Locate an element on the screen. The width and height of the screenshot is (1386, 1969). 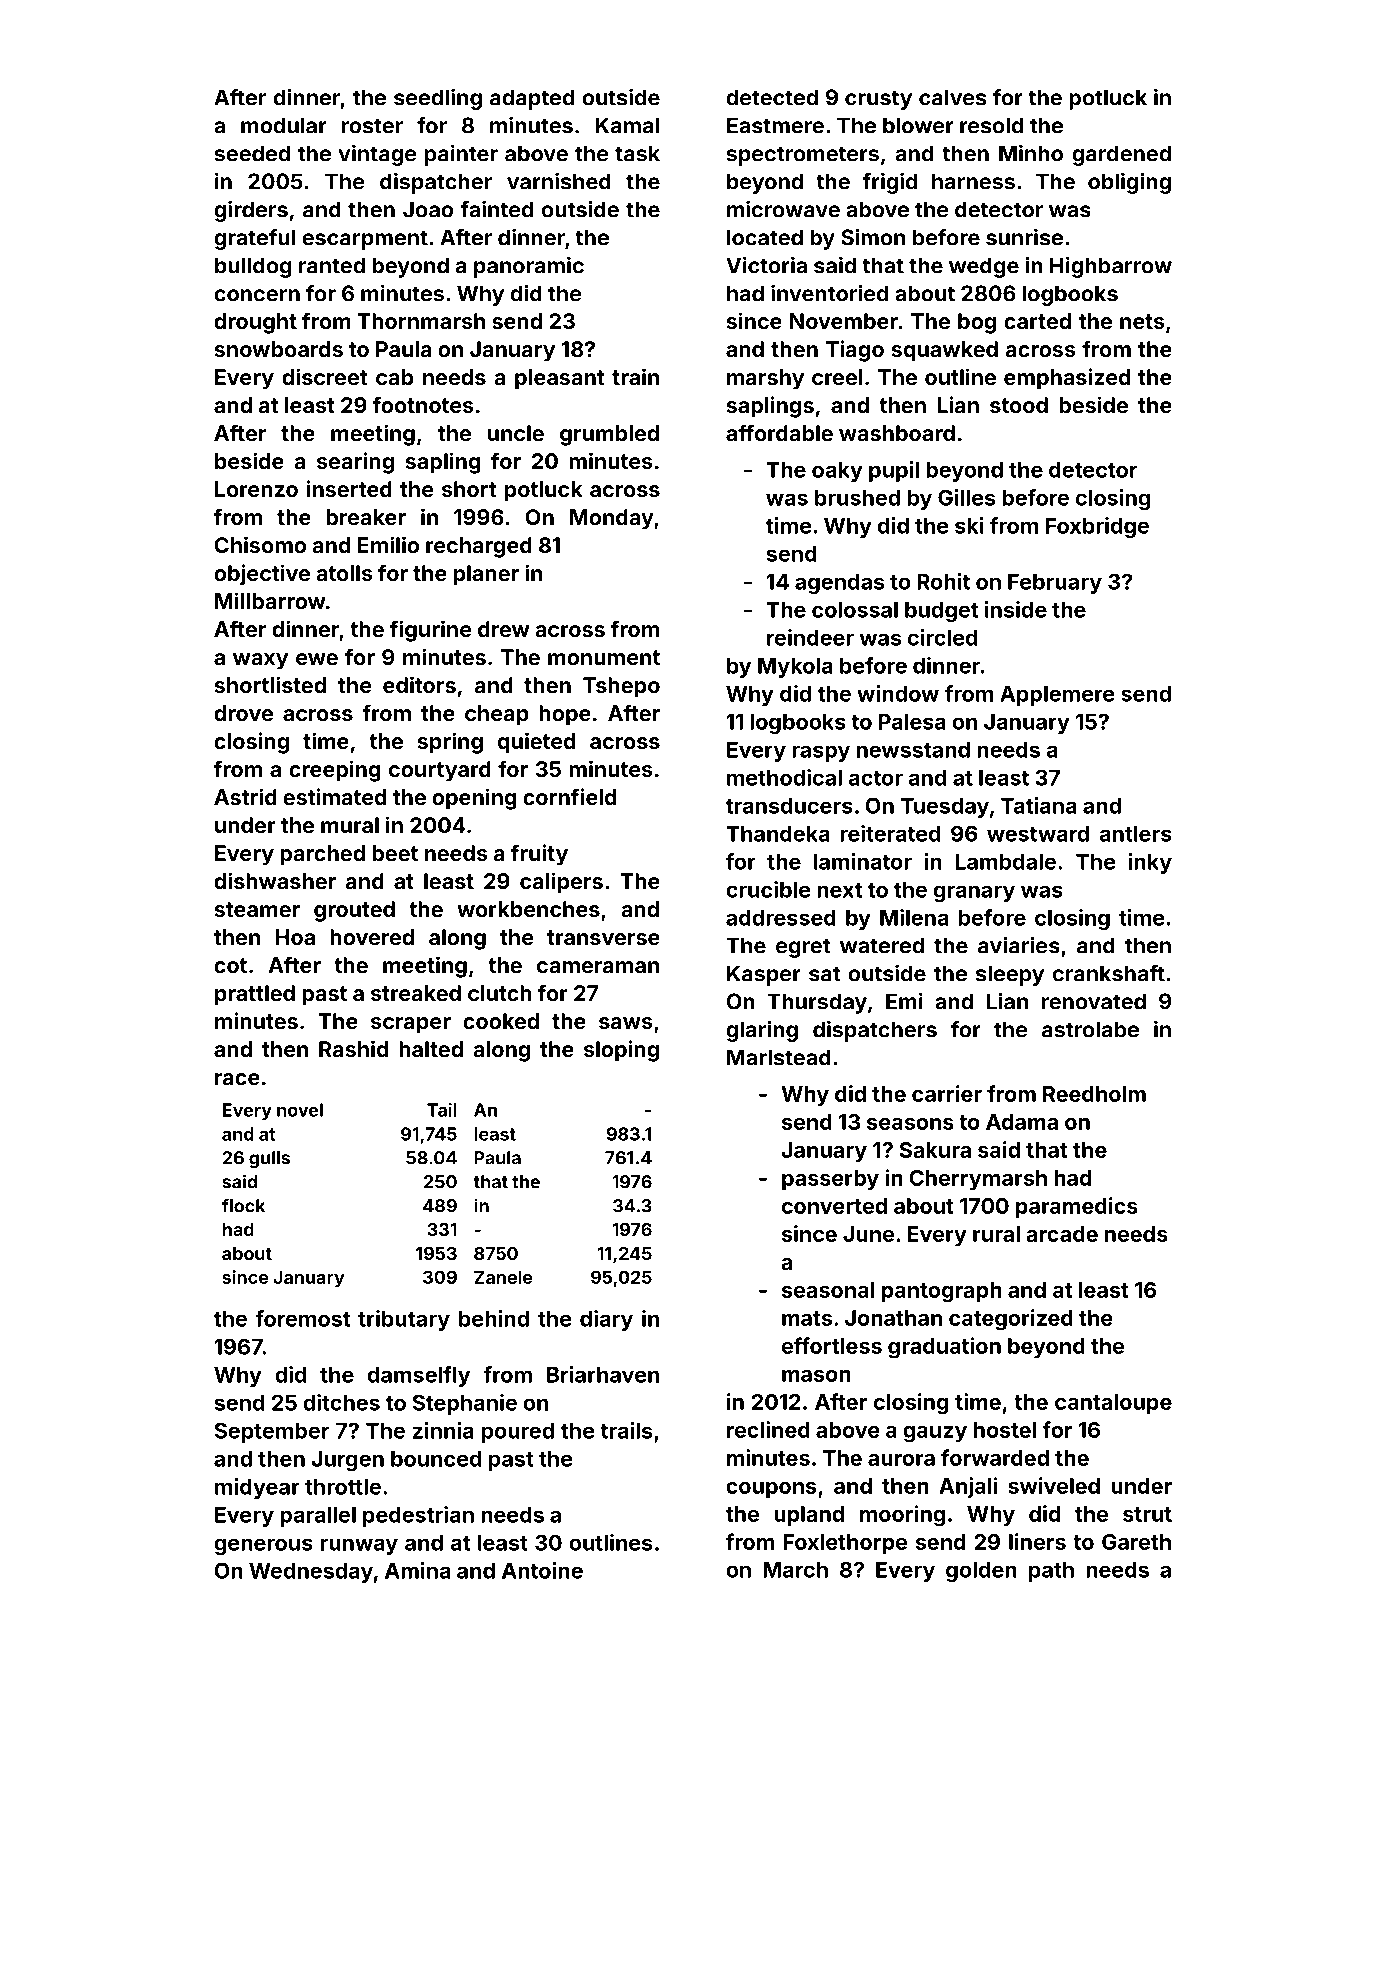
footnotes is located at coordinates (423, 404).
